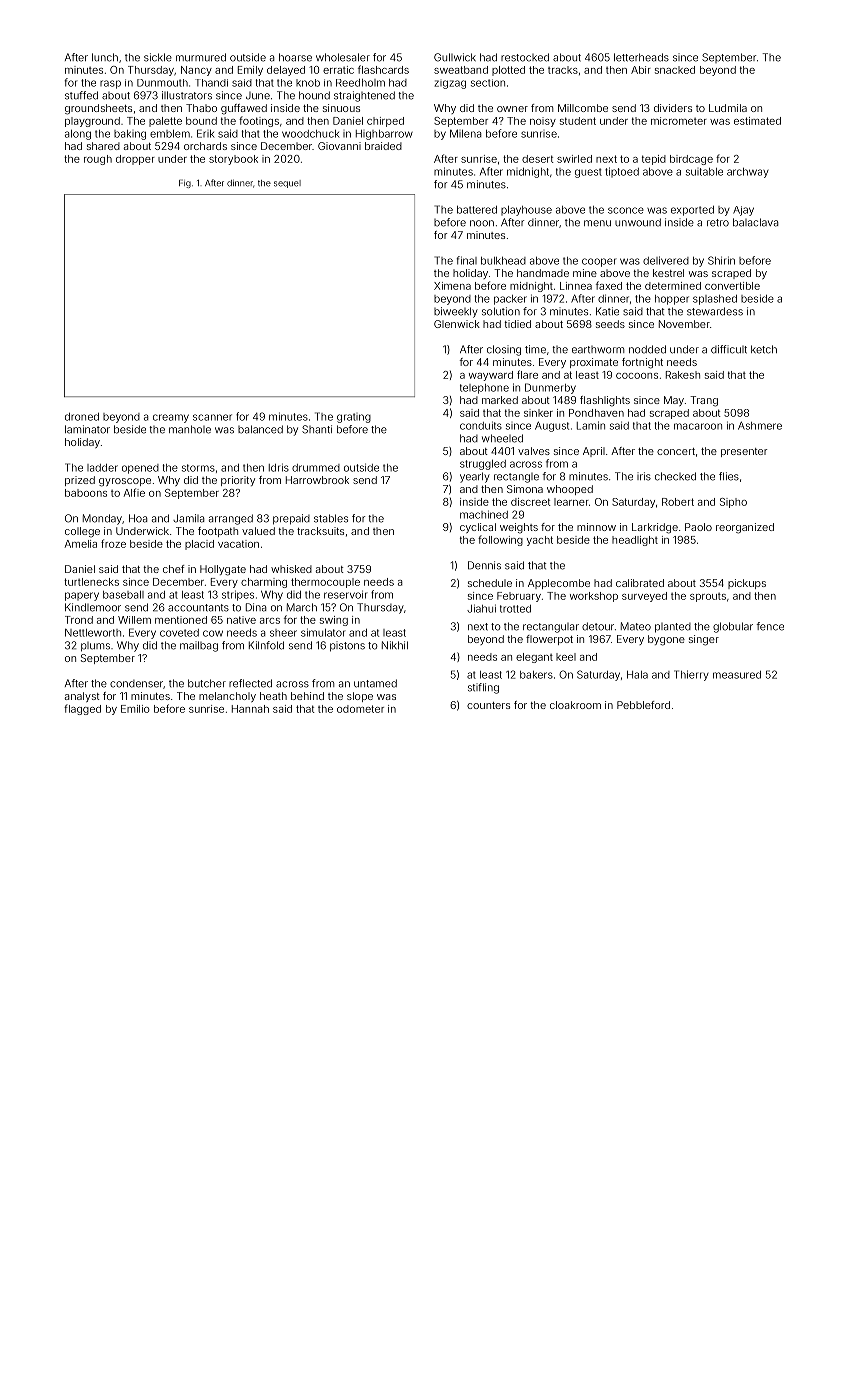  I want to click on calibrated, so click(640, 583).
